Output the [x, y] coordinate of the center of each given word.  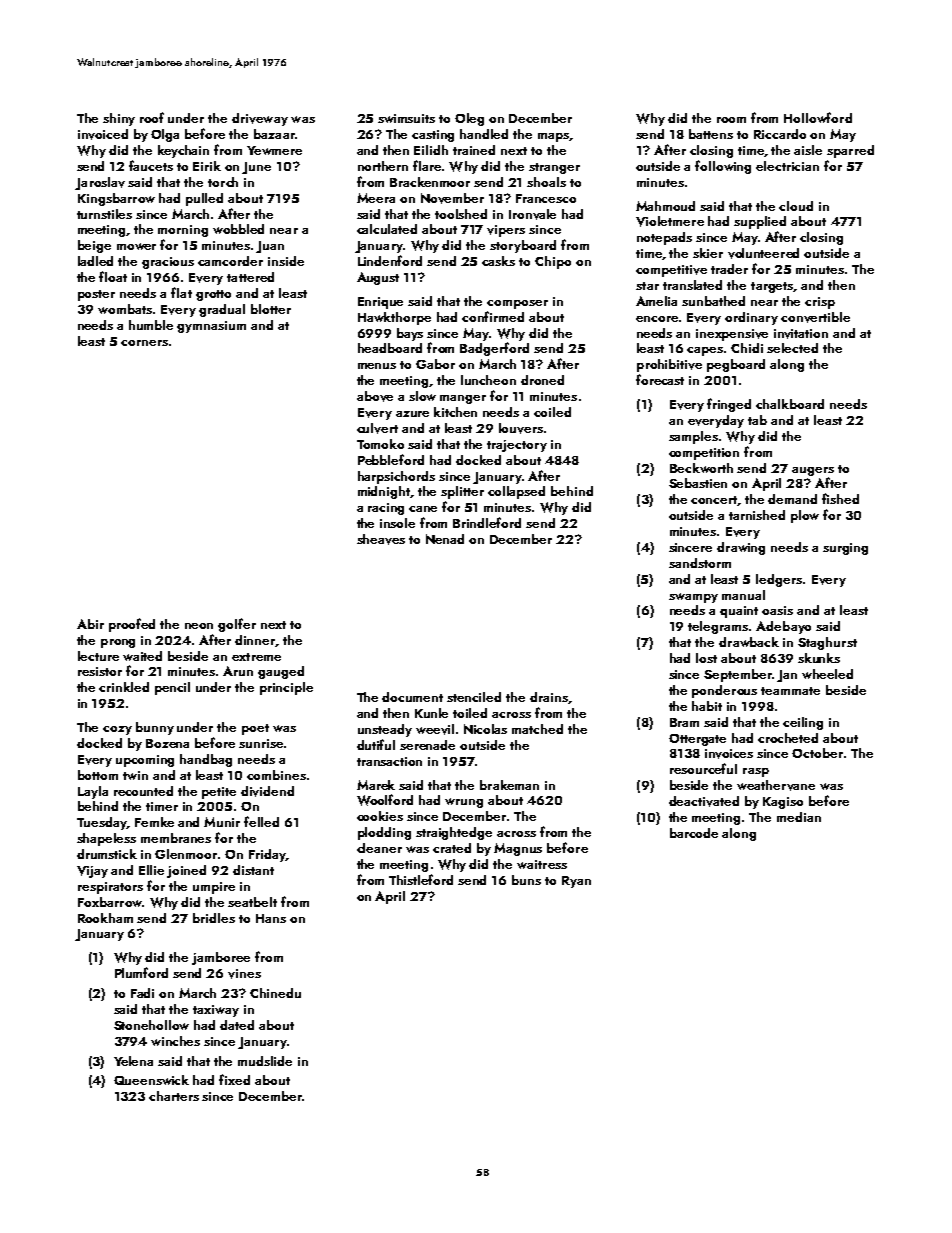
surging [845, 549]
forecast [660, 379]
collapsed [516, 492]
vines [244, 974]
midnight [384, 492]
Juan [270, 247]
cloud [796, 206]
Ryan [576, 882]
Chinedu [275, 993]
